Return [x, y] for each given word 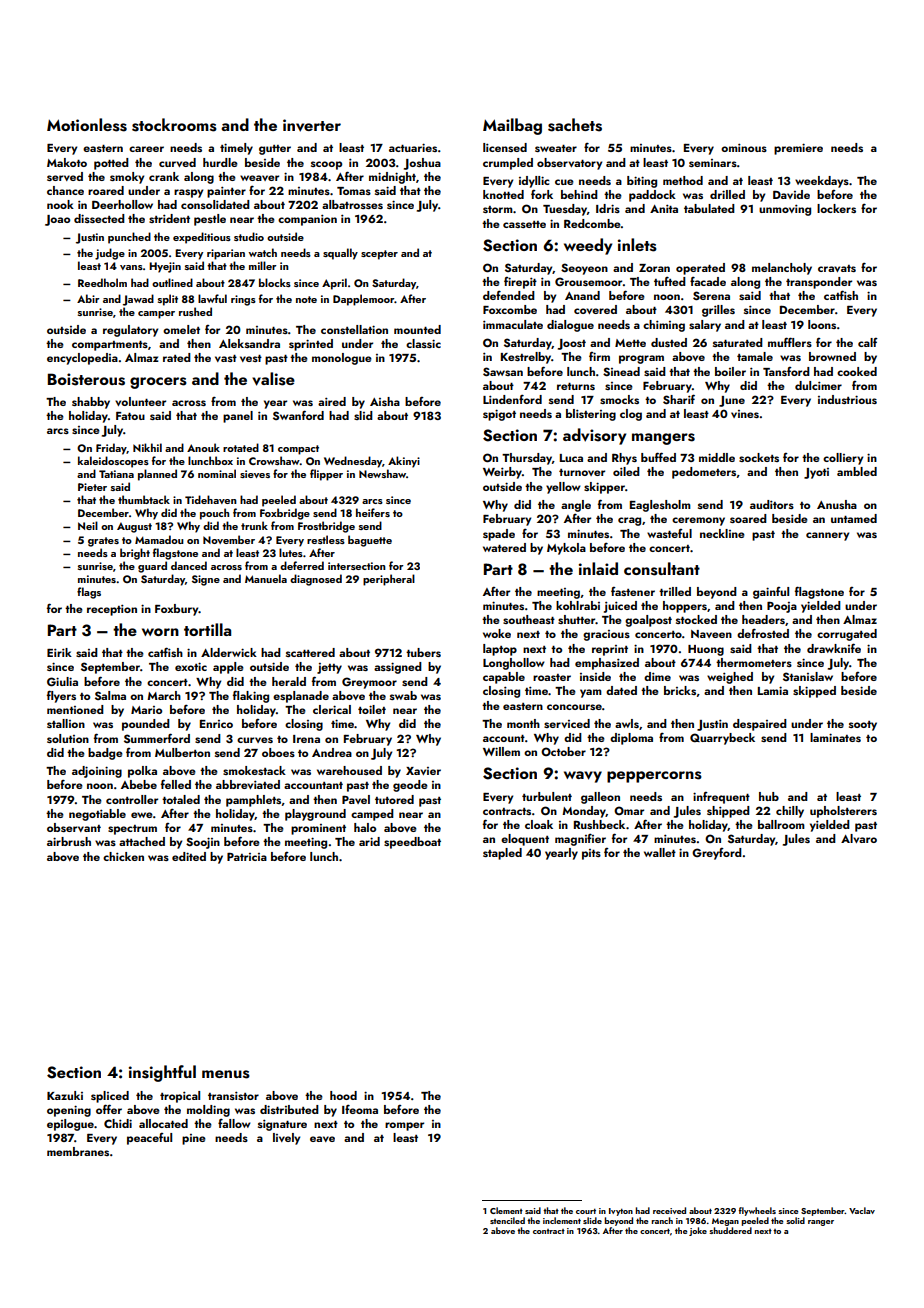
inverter [312, 125]
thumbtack [144, 499]
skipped [814, 692]
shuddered [730, 1230]
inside [595, 676]
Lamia [773, 690]
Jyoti [816, 473]
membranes [78, 1151]
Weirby [502, 473]
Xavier [423, 771]
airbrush [69, 841]
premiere [798, 149]
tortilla [207, 629]
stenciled [507, 1220]
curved [177, 162]
